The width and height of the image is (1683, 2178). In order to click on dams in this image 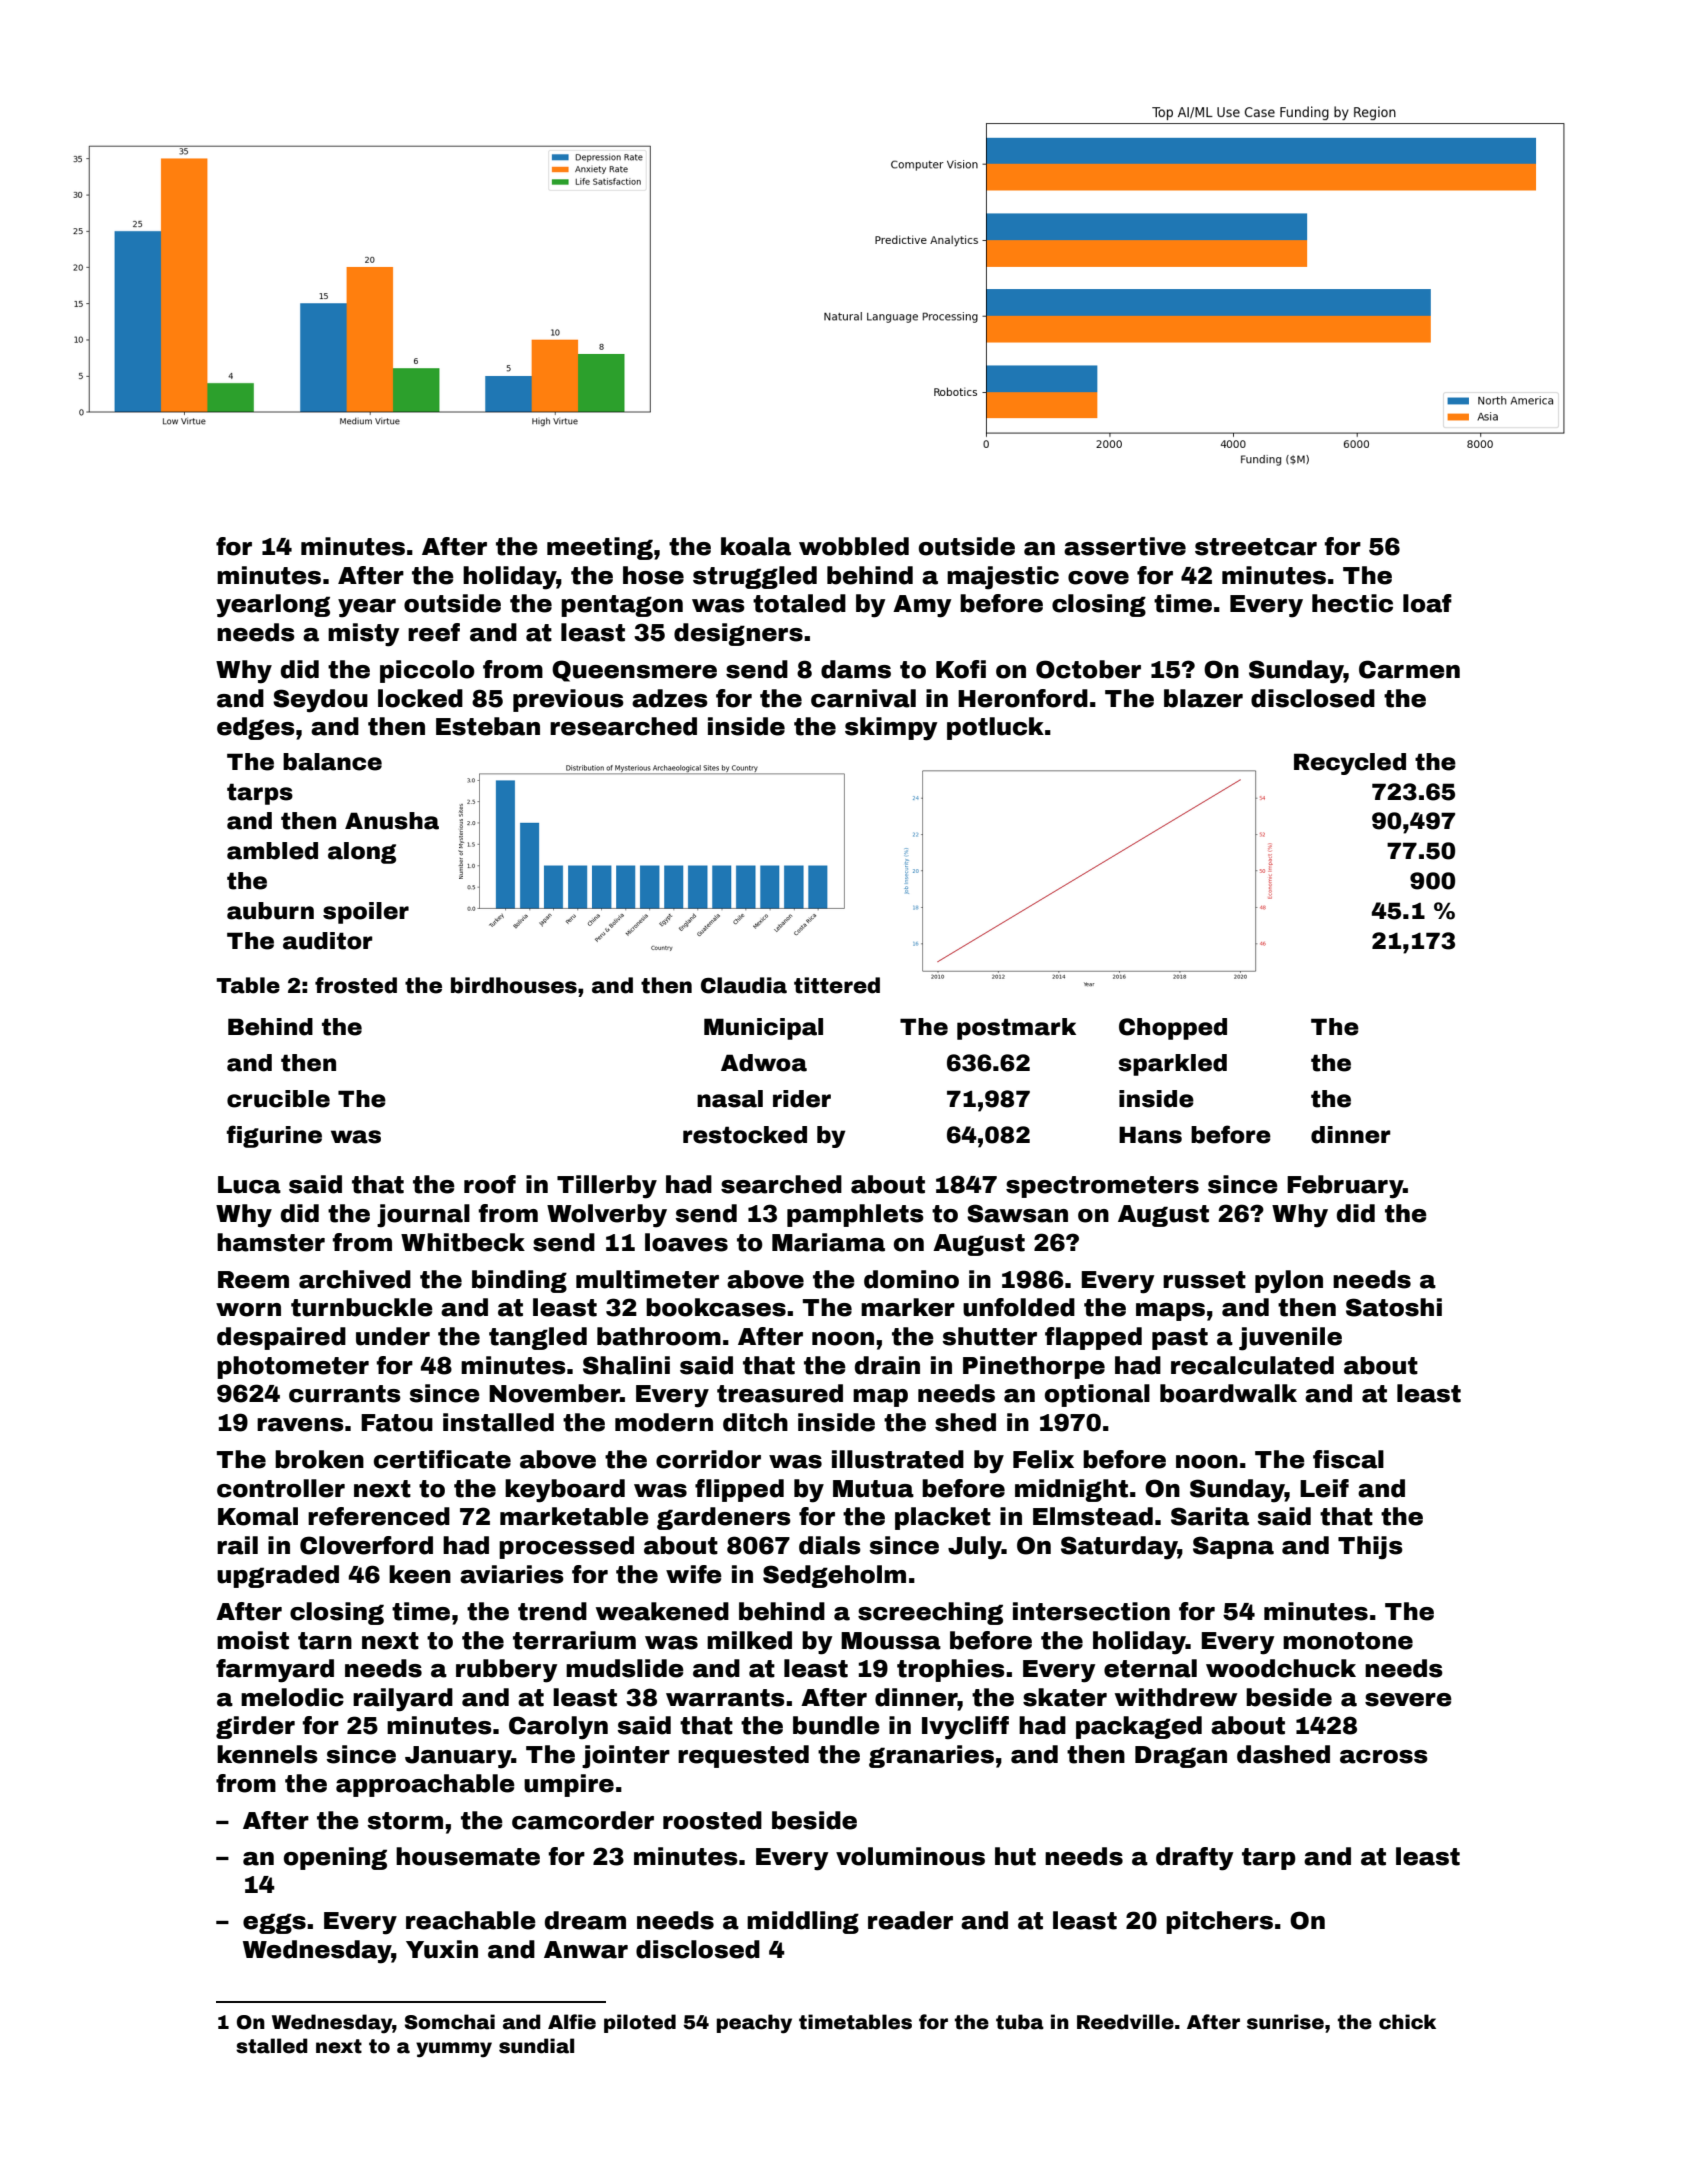, I will do `click(856, 669)`.
